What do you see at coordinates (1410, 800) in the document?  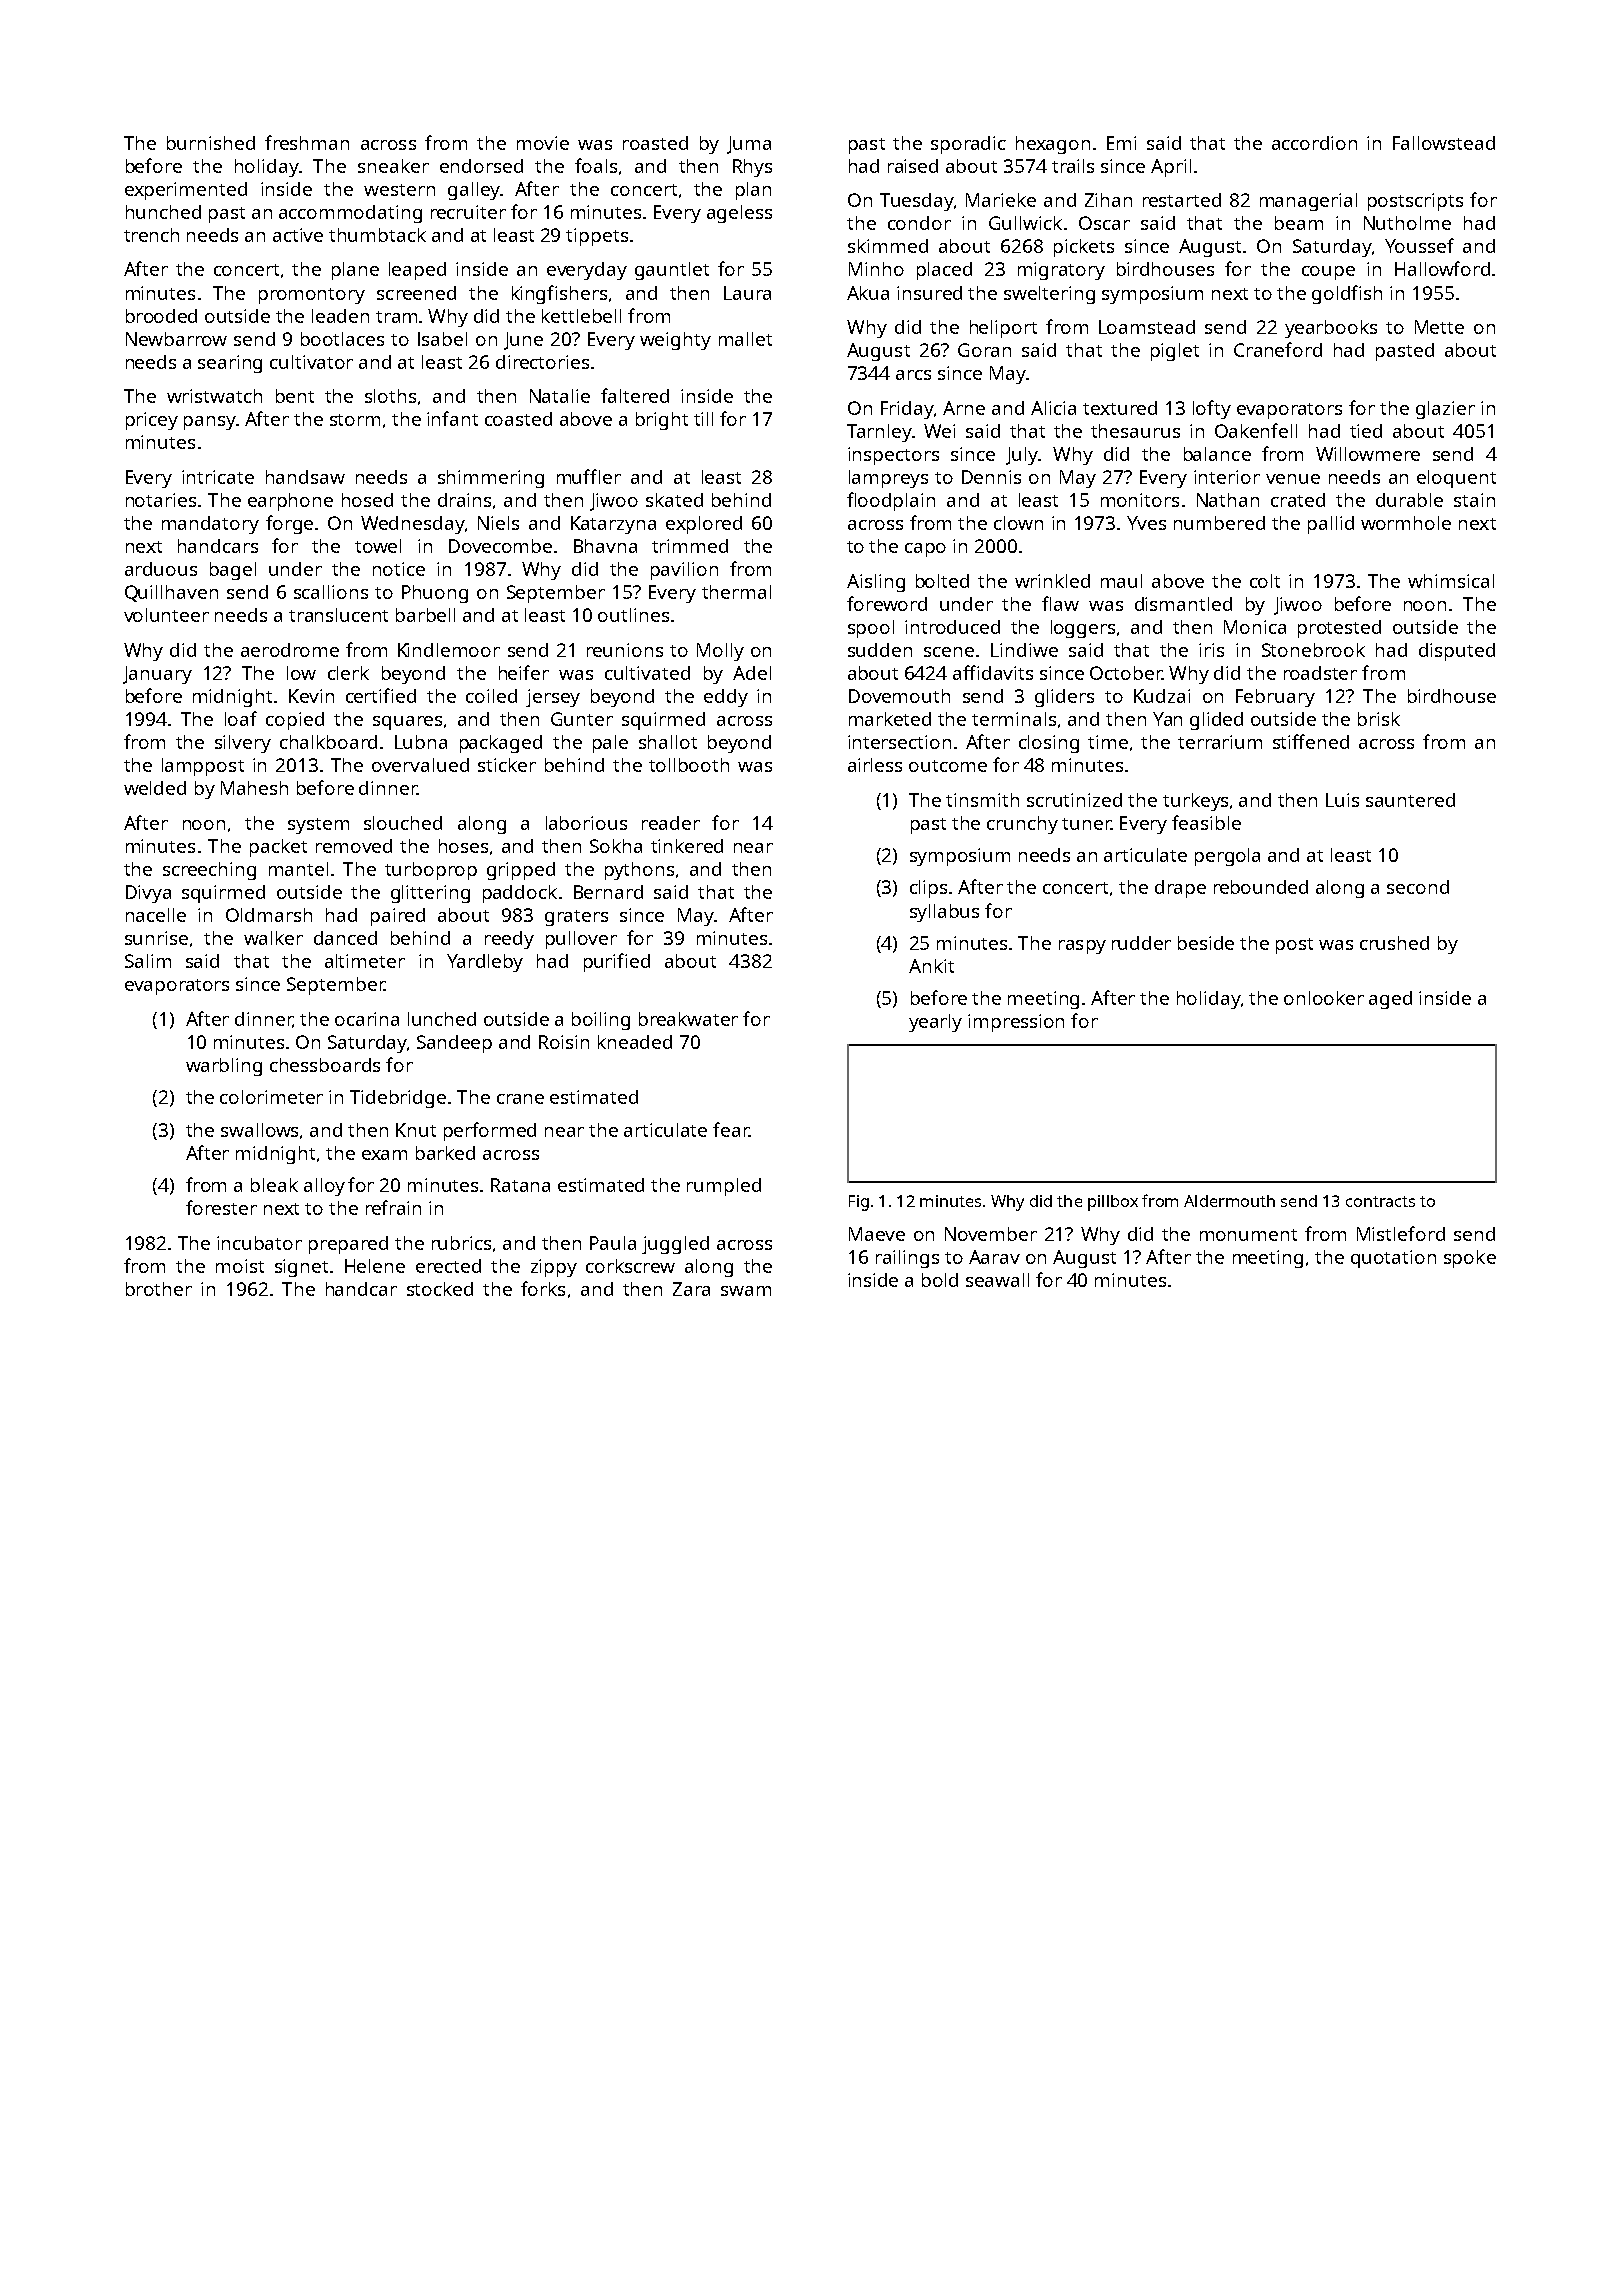 I see `sauntered` at bounding box center [1410, 800].
